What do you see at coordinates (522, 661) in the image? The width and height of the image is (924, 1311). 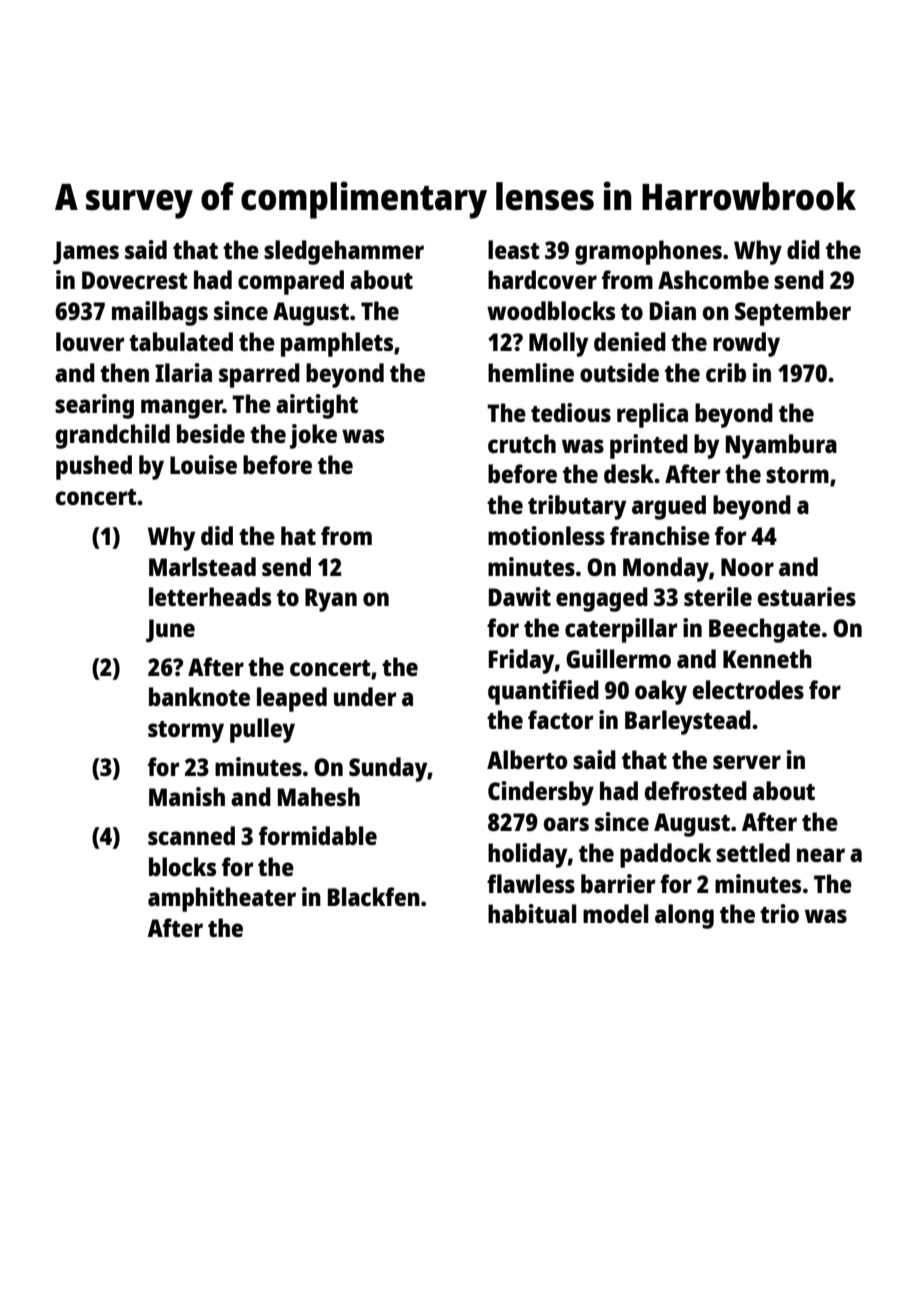 I see `Friday` at bounding box center [522, 661].
